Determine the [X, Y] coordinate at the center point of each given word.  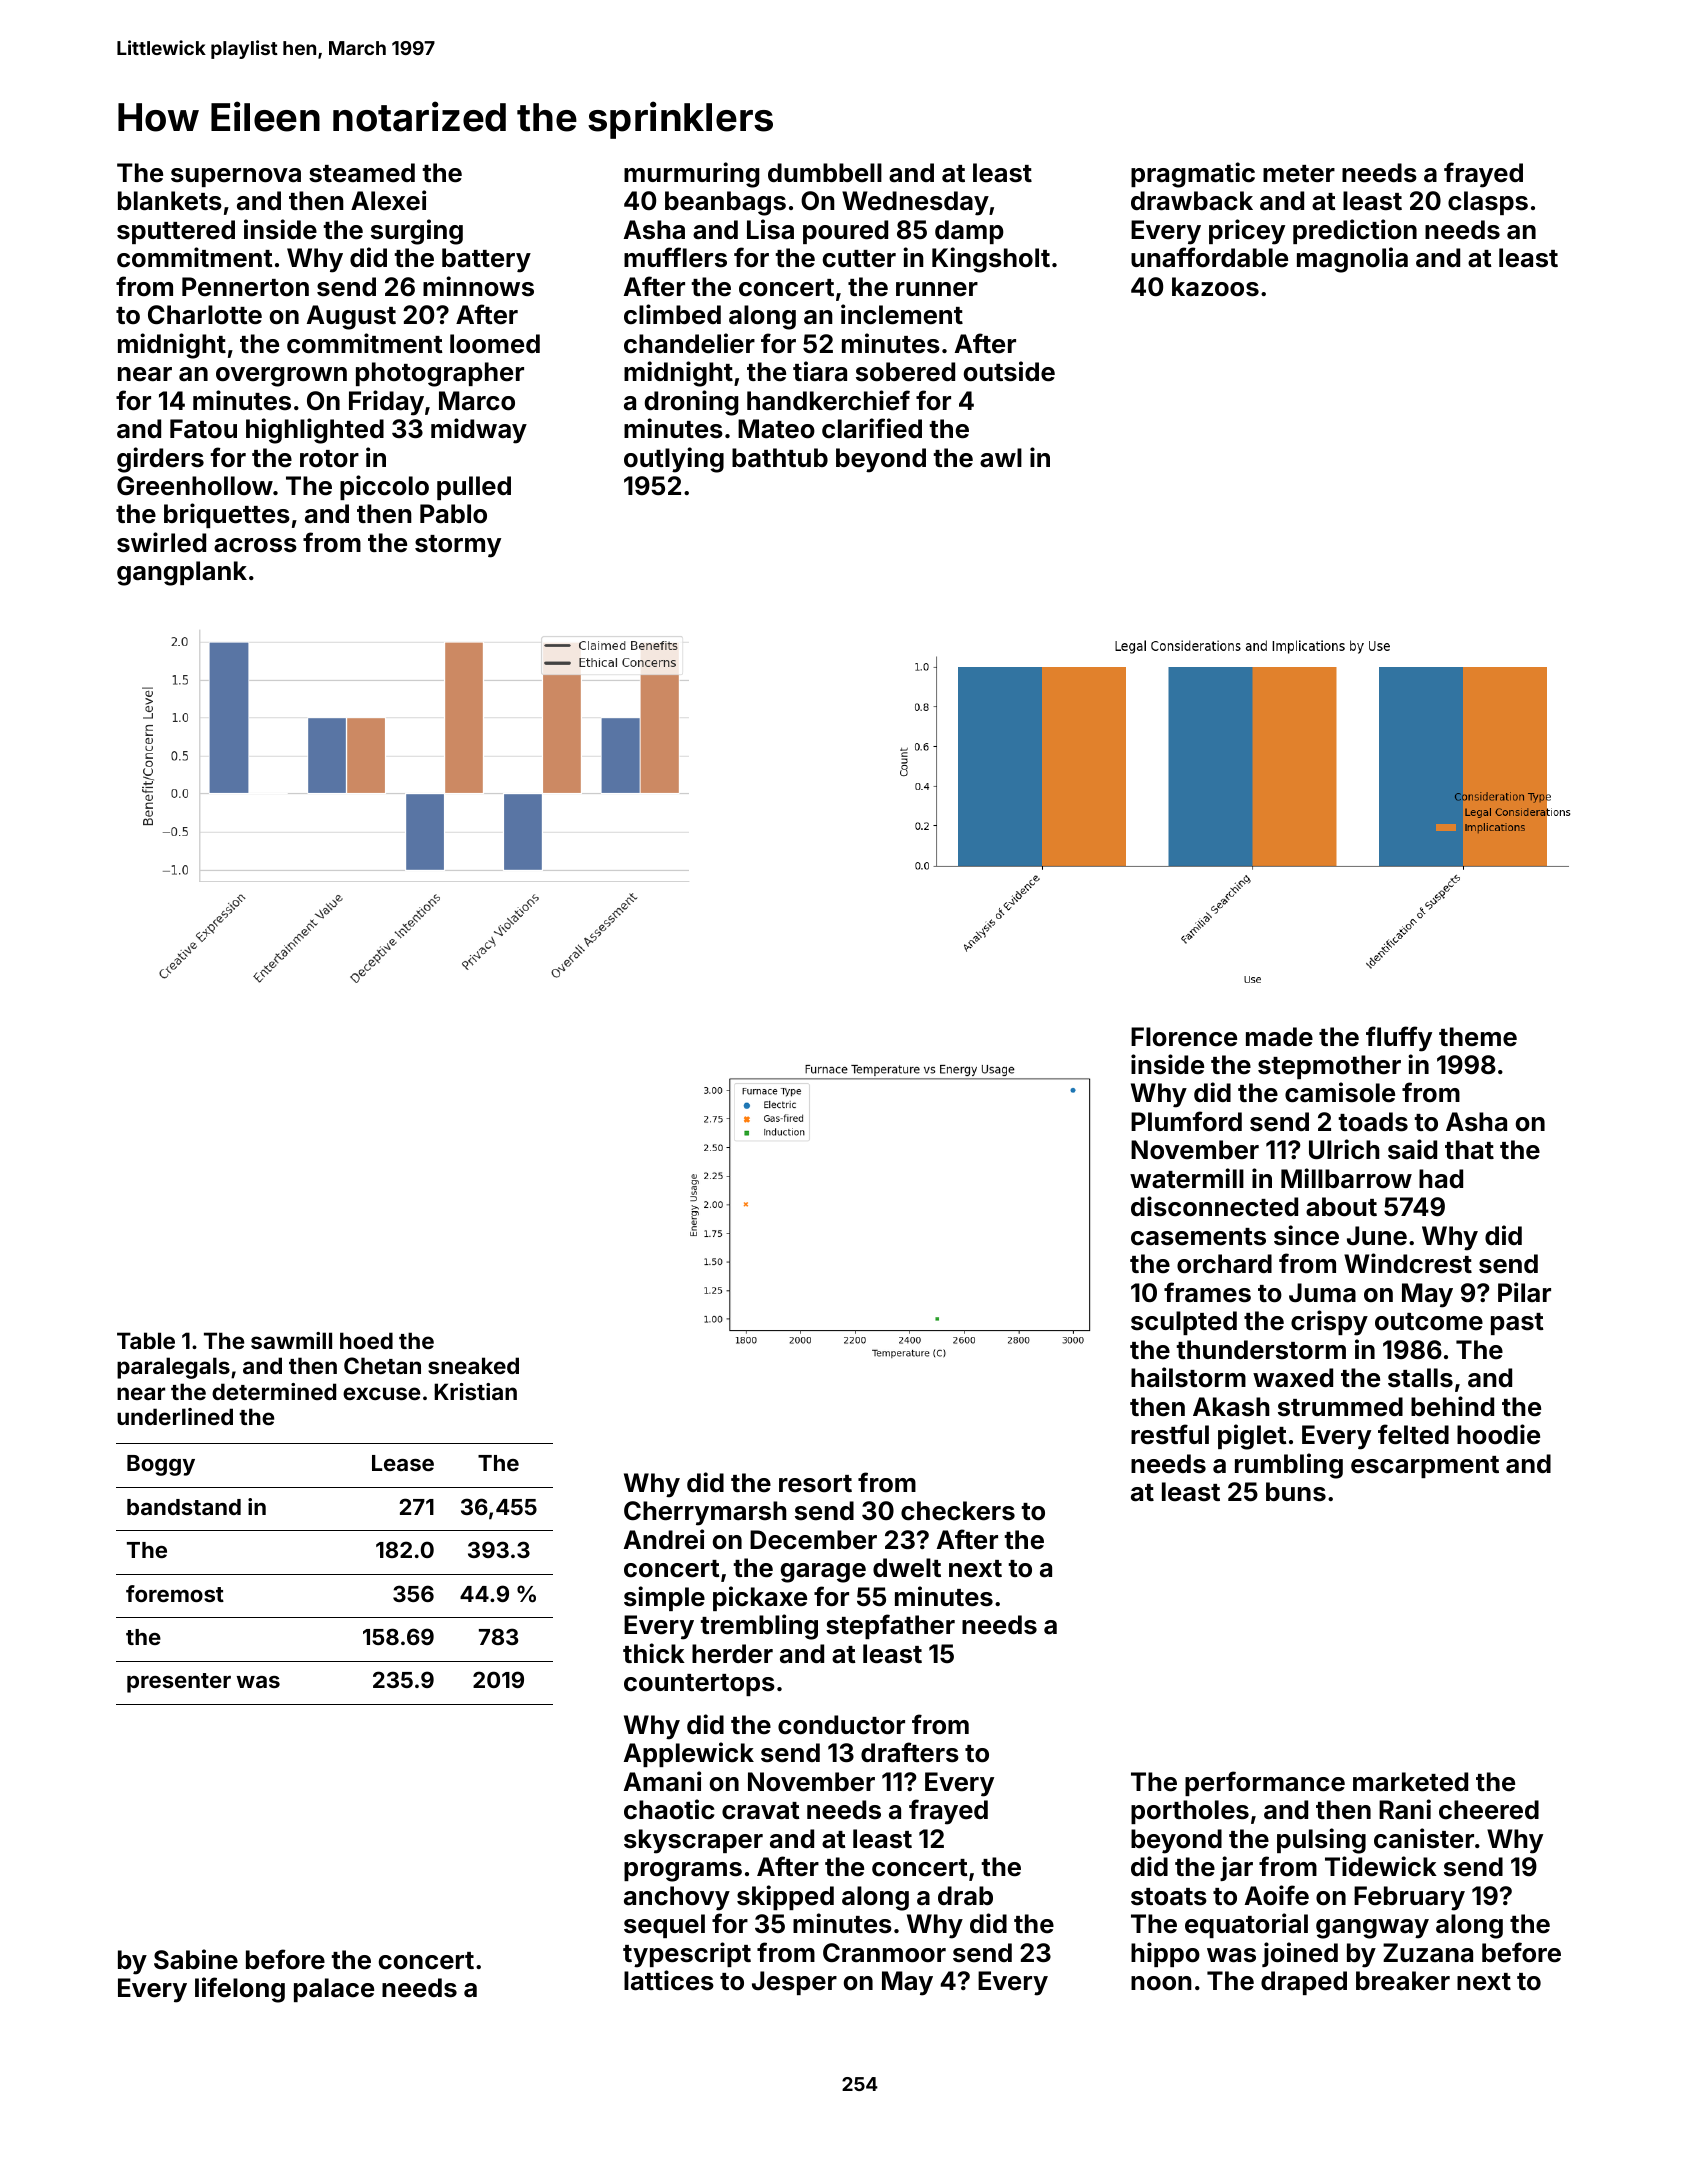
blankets [170, 201]
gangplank [182, 573]
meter [1299, 174]
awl [1001, 458]
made [1279, 1037]
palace [334, 1990]
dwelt [907, 1568]
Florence [1184, 1037]
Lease [403, 1463]
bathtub [780, 458]
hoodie [1498, 1434]
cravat [761, 1811]
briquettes [227, 515]
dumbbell [825, 172]
